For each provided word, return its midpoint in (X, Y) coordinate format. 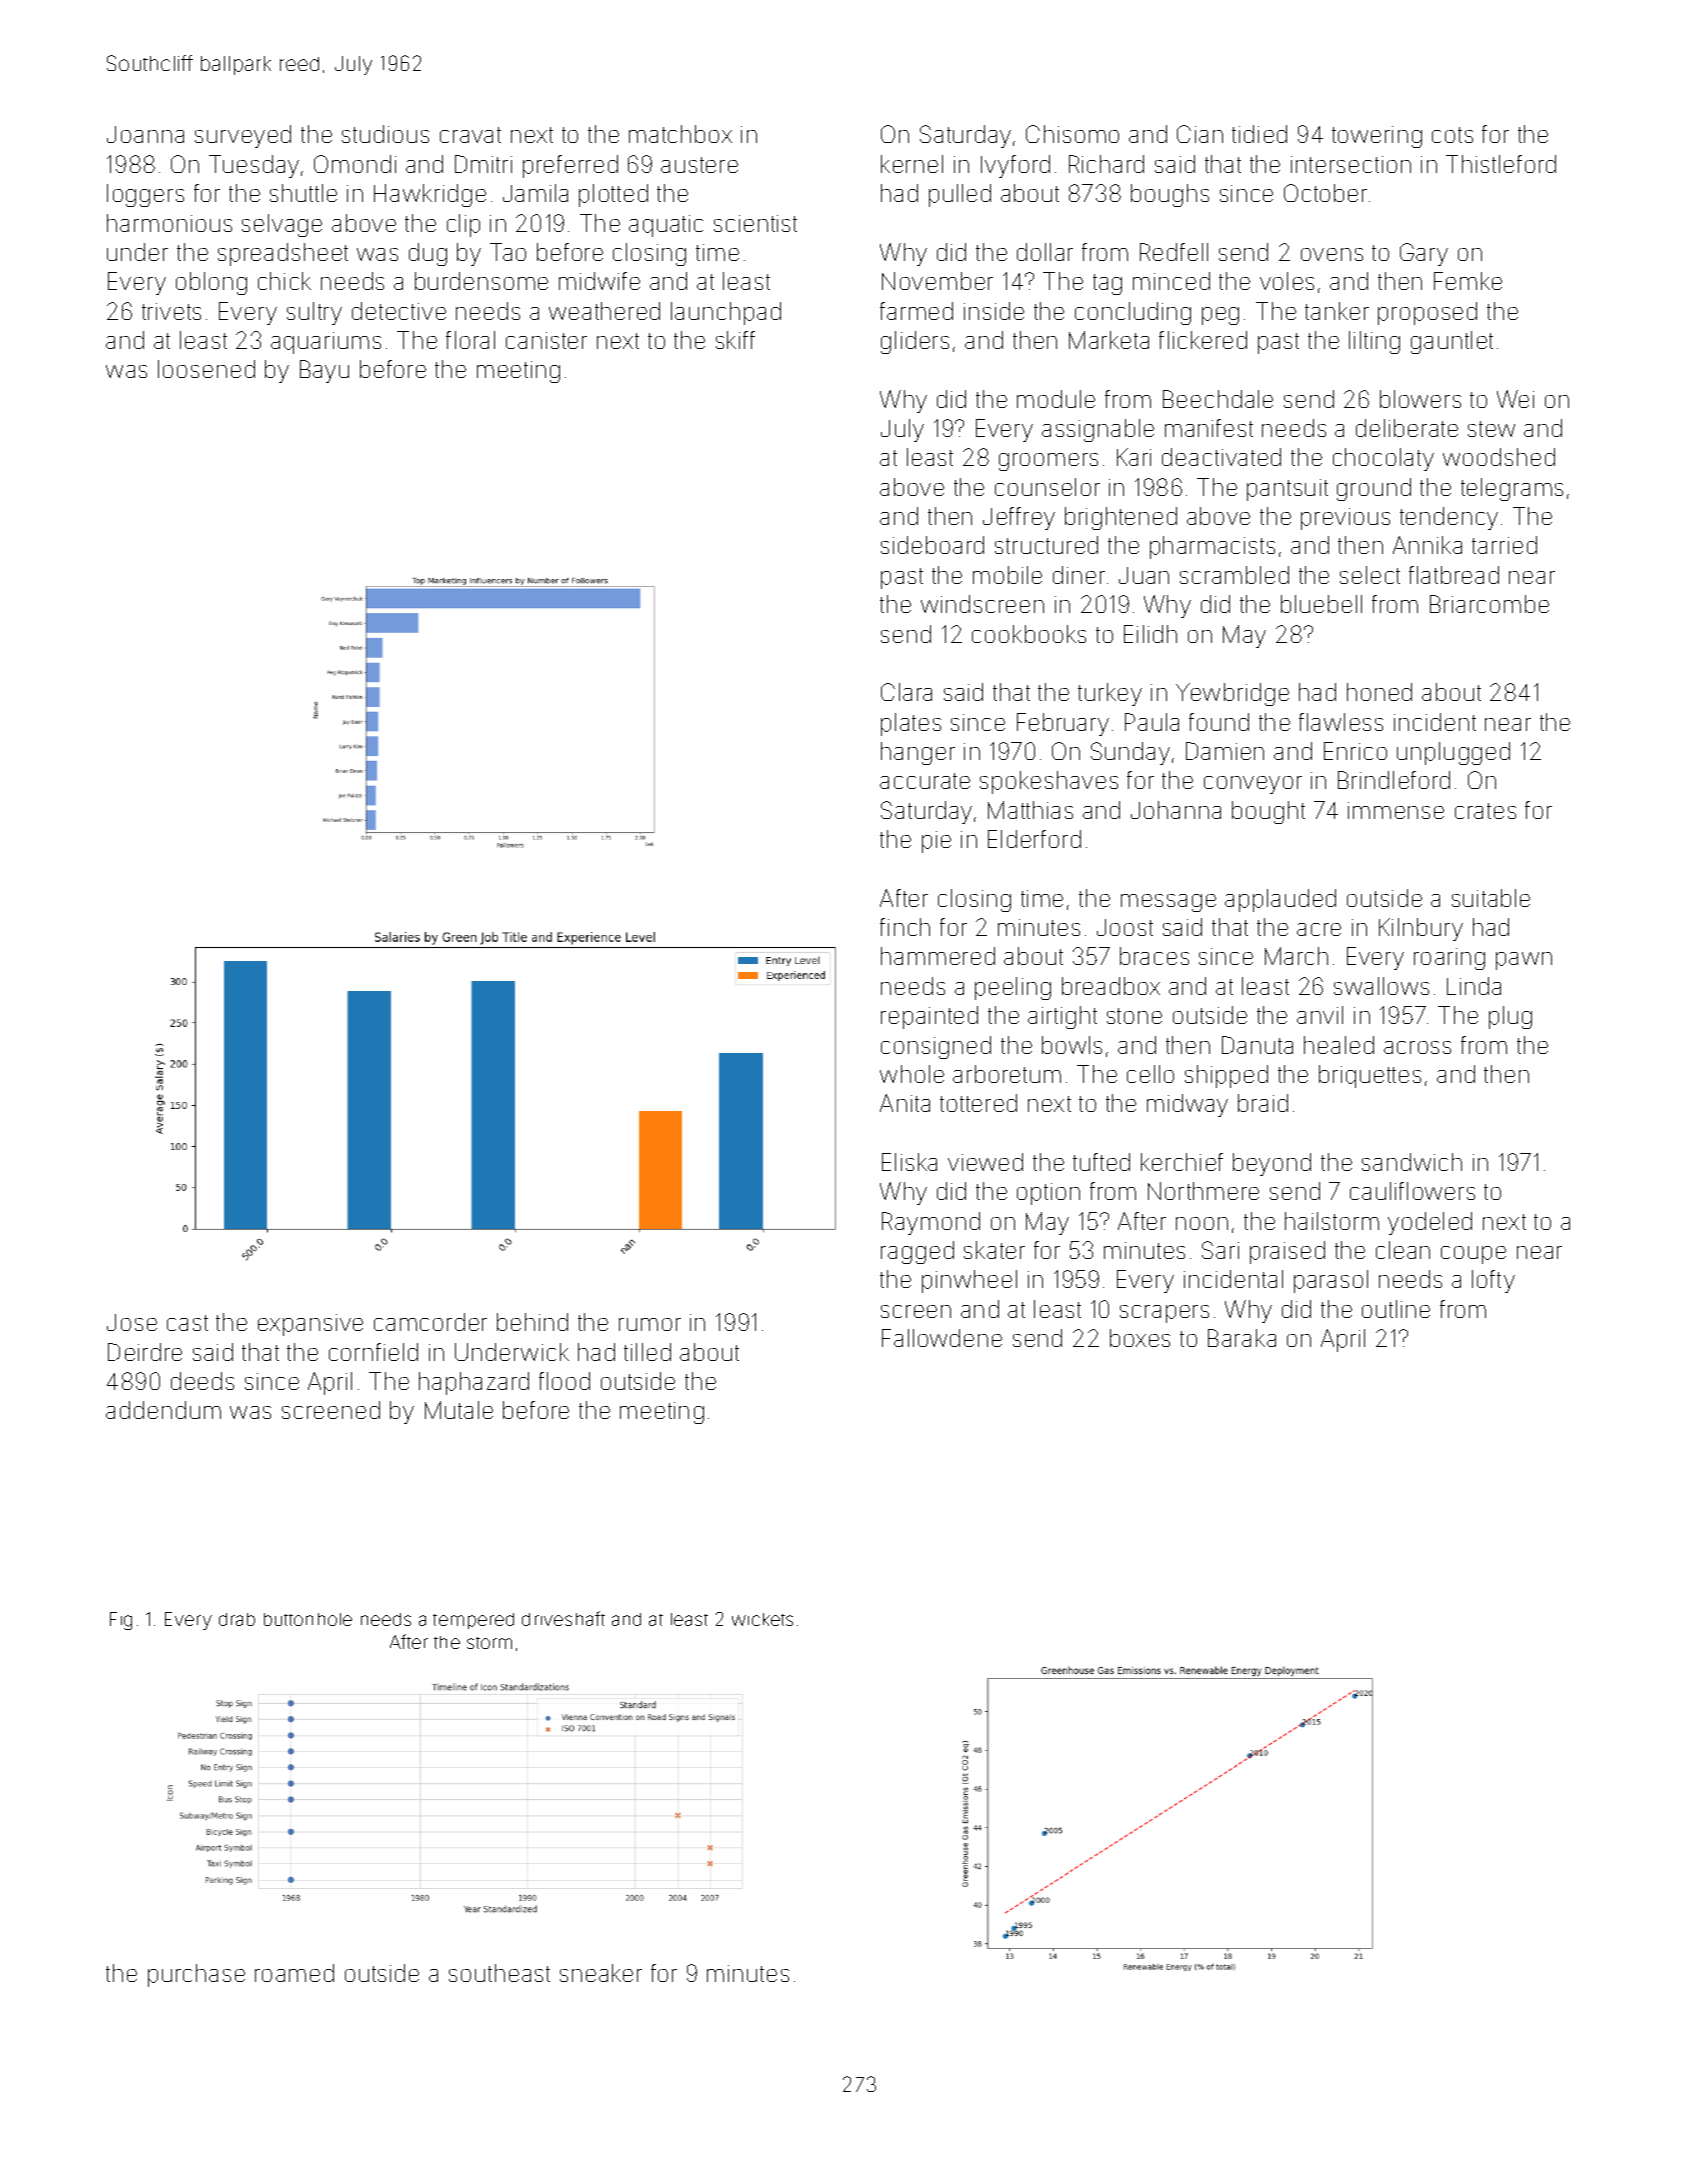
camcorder (430, 1322)
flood (564, 1381)
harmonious (169, 223)
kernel (912, 164)
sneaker (601, 1973)
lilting (1374, 342)
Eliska (909, 1162)
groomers (1048, 462)
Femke (1468, 281)
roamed (294, 1973)
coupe (1473, 1255)
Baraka (1242, 1338)
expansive (310, 1325)
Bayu (324, 371)
